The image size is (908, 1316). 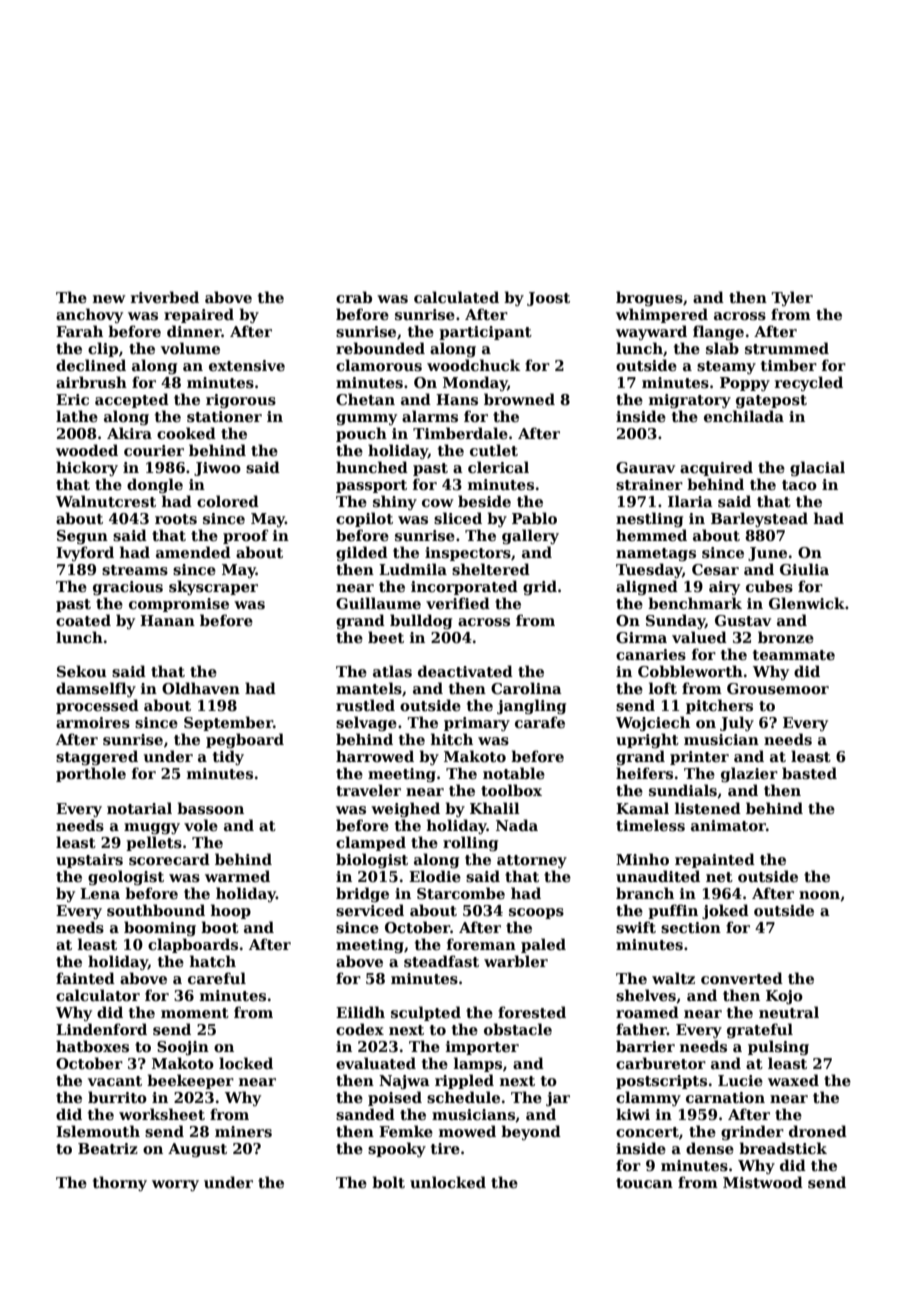 I want to click on jar, so click(x=558, y=1099).
